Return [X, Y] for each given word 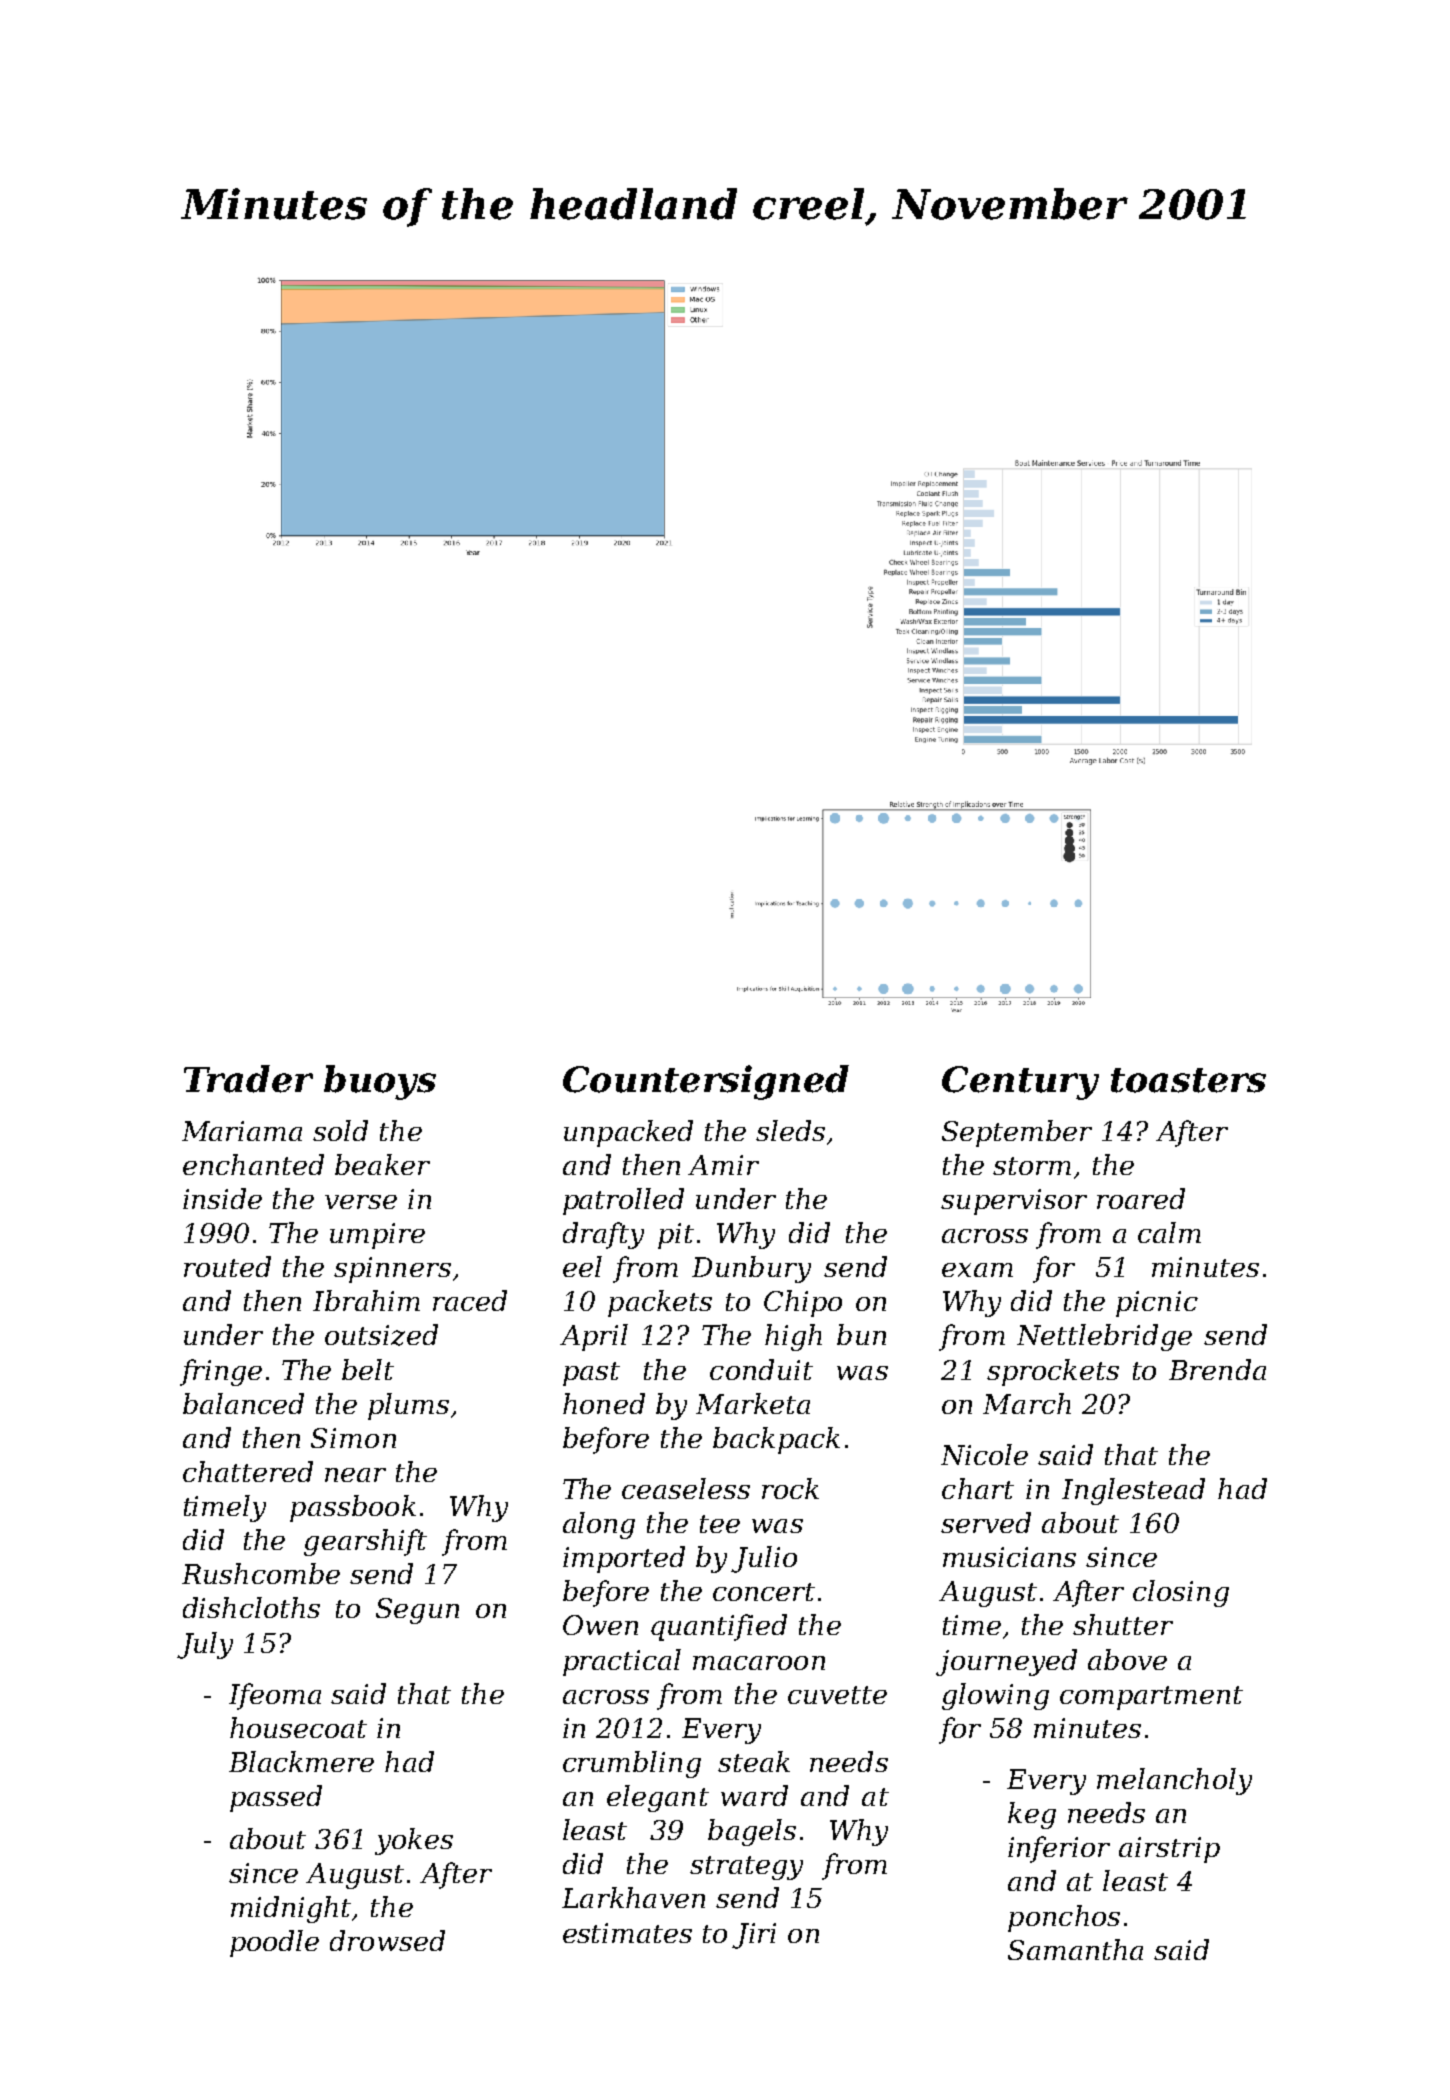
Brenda [1217, 1369]
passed [276, 1798]
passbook [353, 1508]
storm [1032, 1166]
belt [368, 1369]
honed [604, 1403]
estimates [627, 1933]
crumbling [632, 1764]
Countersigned [706, 1082]
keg [1032, 1815]
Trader [248, 1079]
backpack [776, 1440]
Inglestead [1133, 1491]
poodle [274, 1943]
